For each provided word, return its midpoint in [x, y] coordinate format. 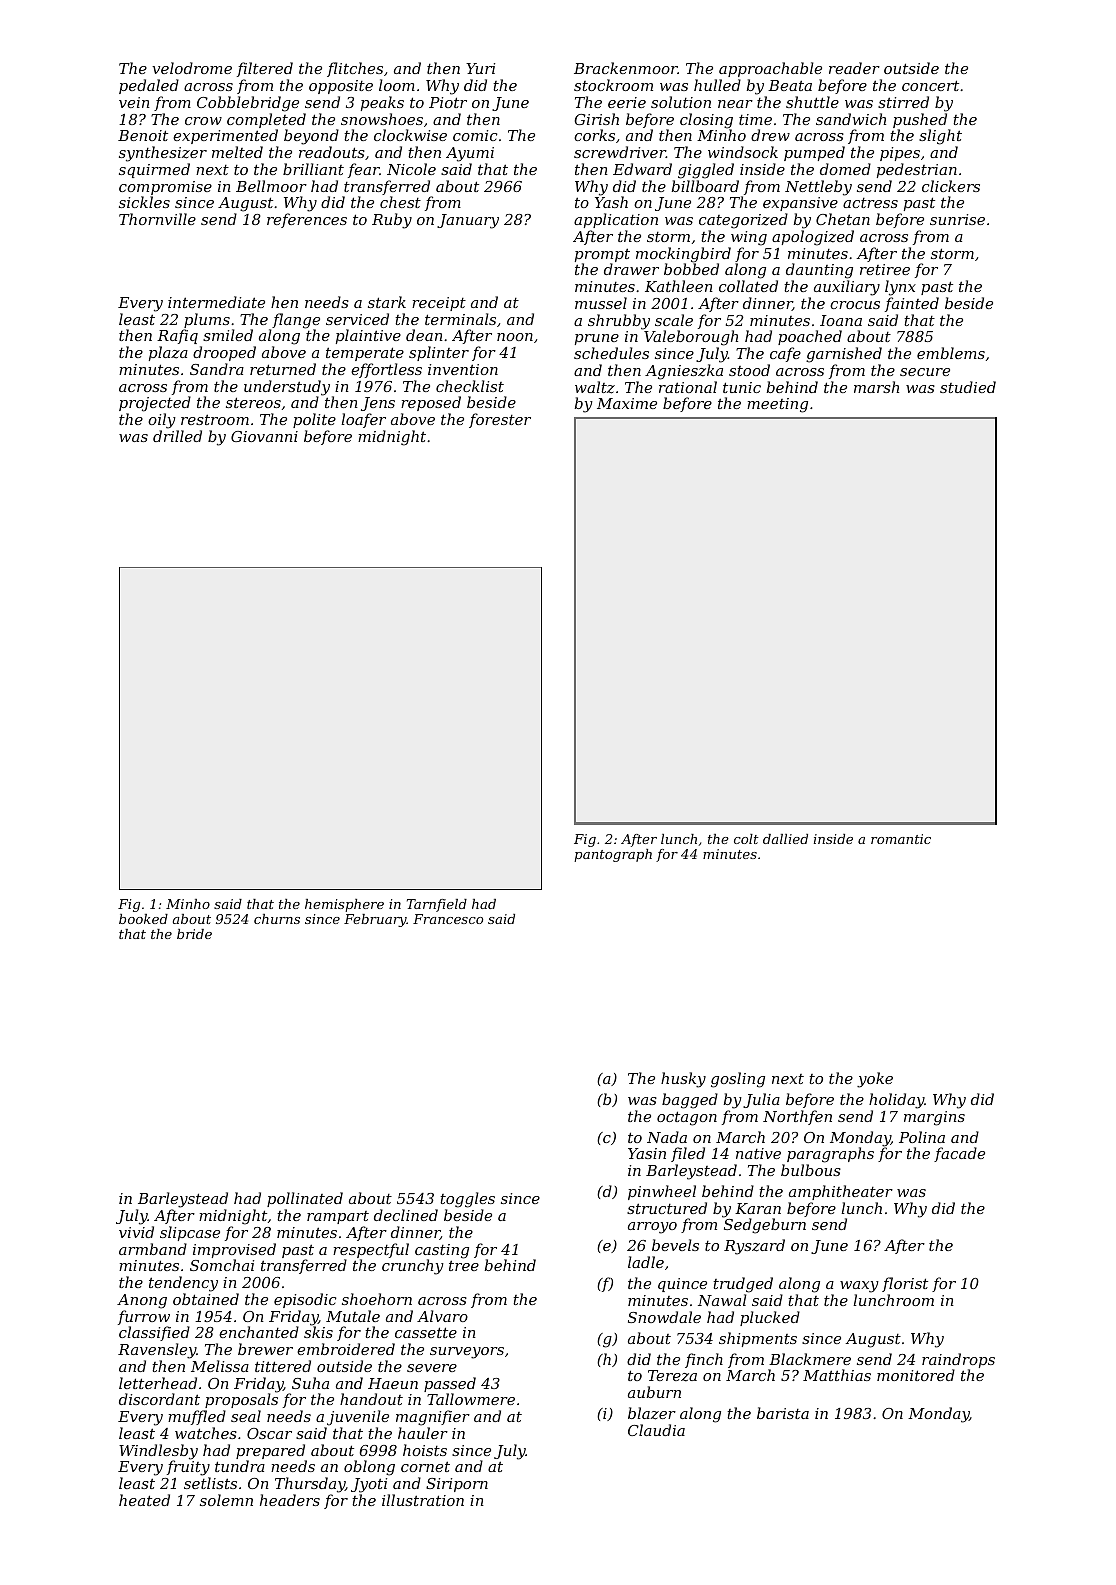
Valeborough [691, 338]
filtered [265, 69]
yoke [875, 1080]
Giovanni [264, 436]
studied [968, 387]
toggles [467, 1200]
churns [277, 919]
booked [143, 919]
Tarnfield [437, 905]
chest [400, 202]
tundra [240, 1466]
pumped [814, 153]
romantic [901, 839]
